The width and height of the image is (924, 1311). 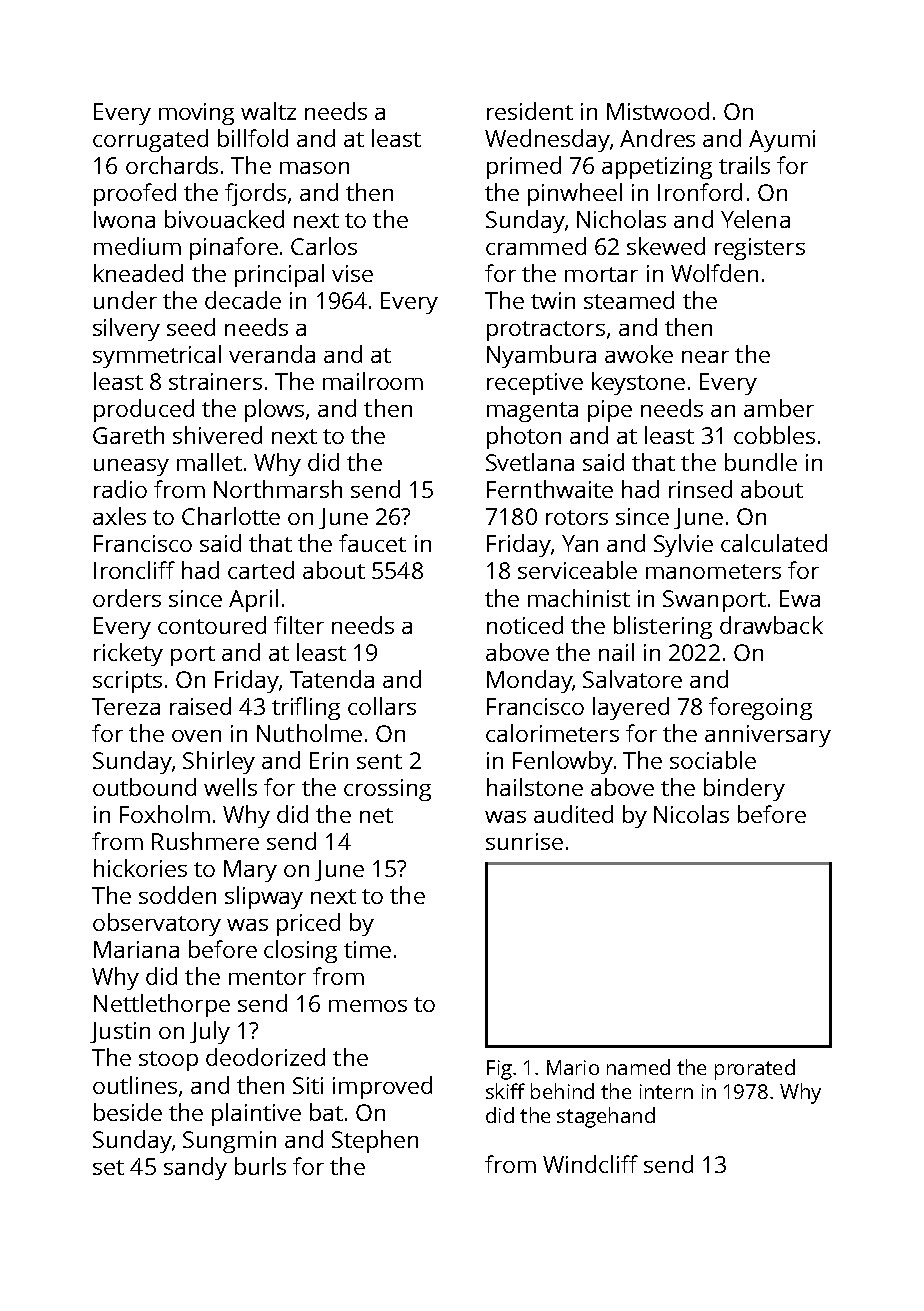 I want to click on keystone, so click(x=638, y=383).
